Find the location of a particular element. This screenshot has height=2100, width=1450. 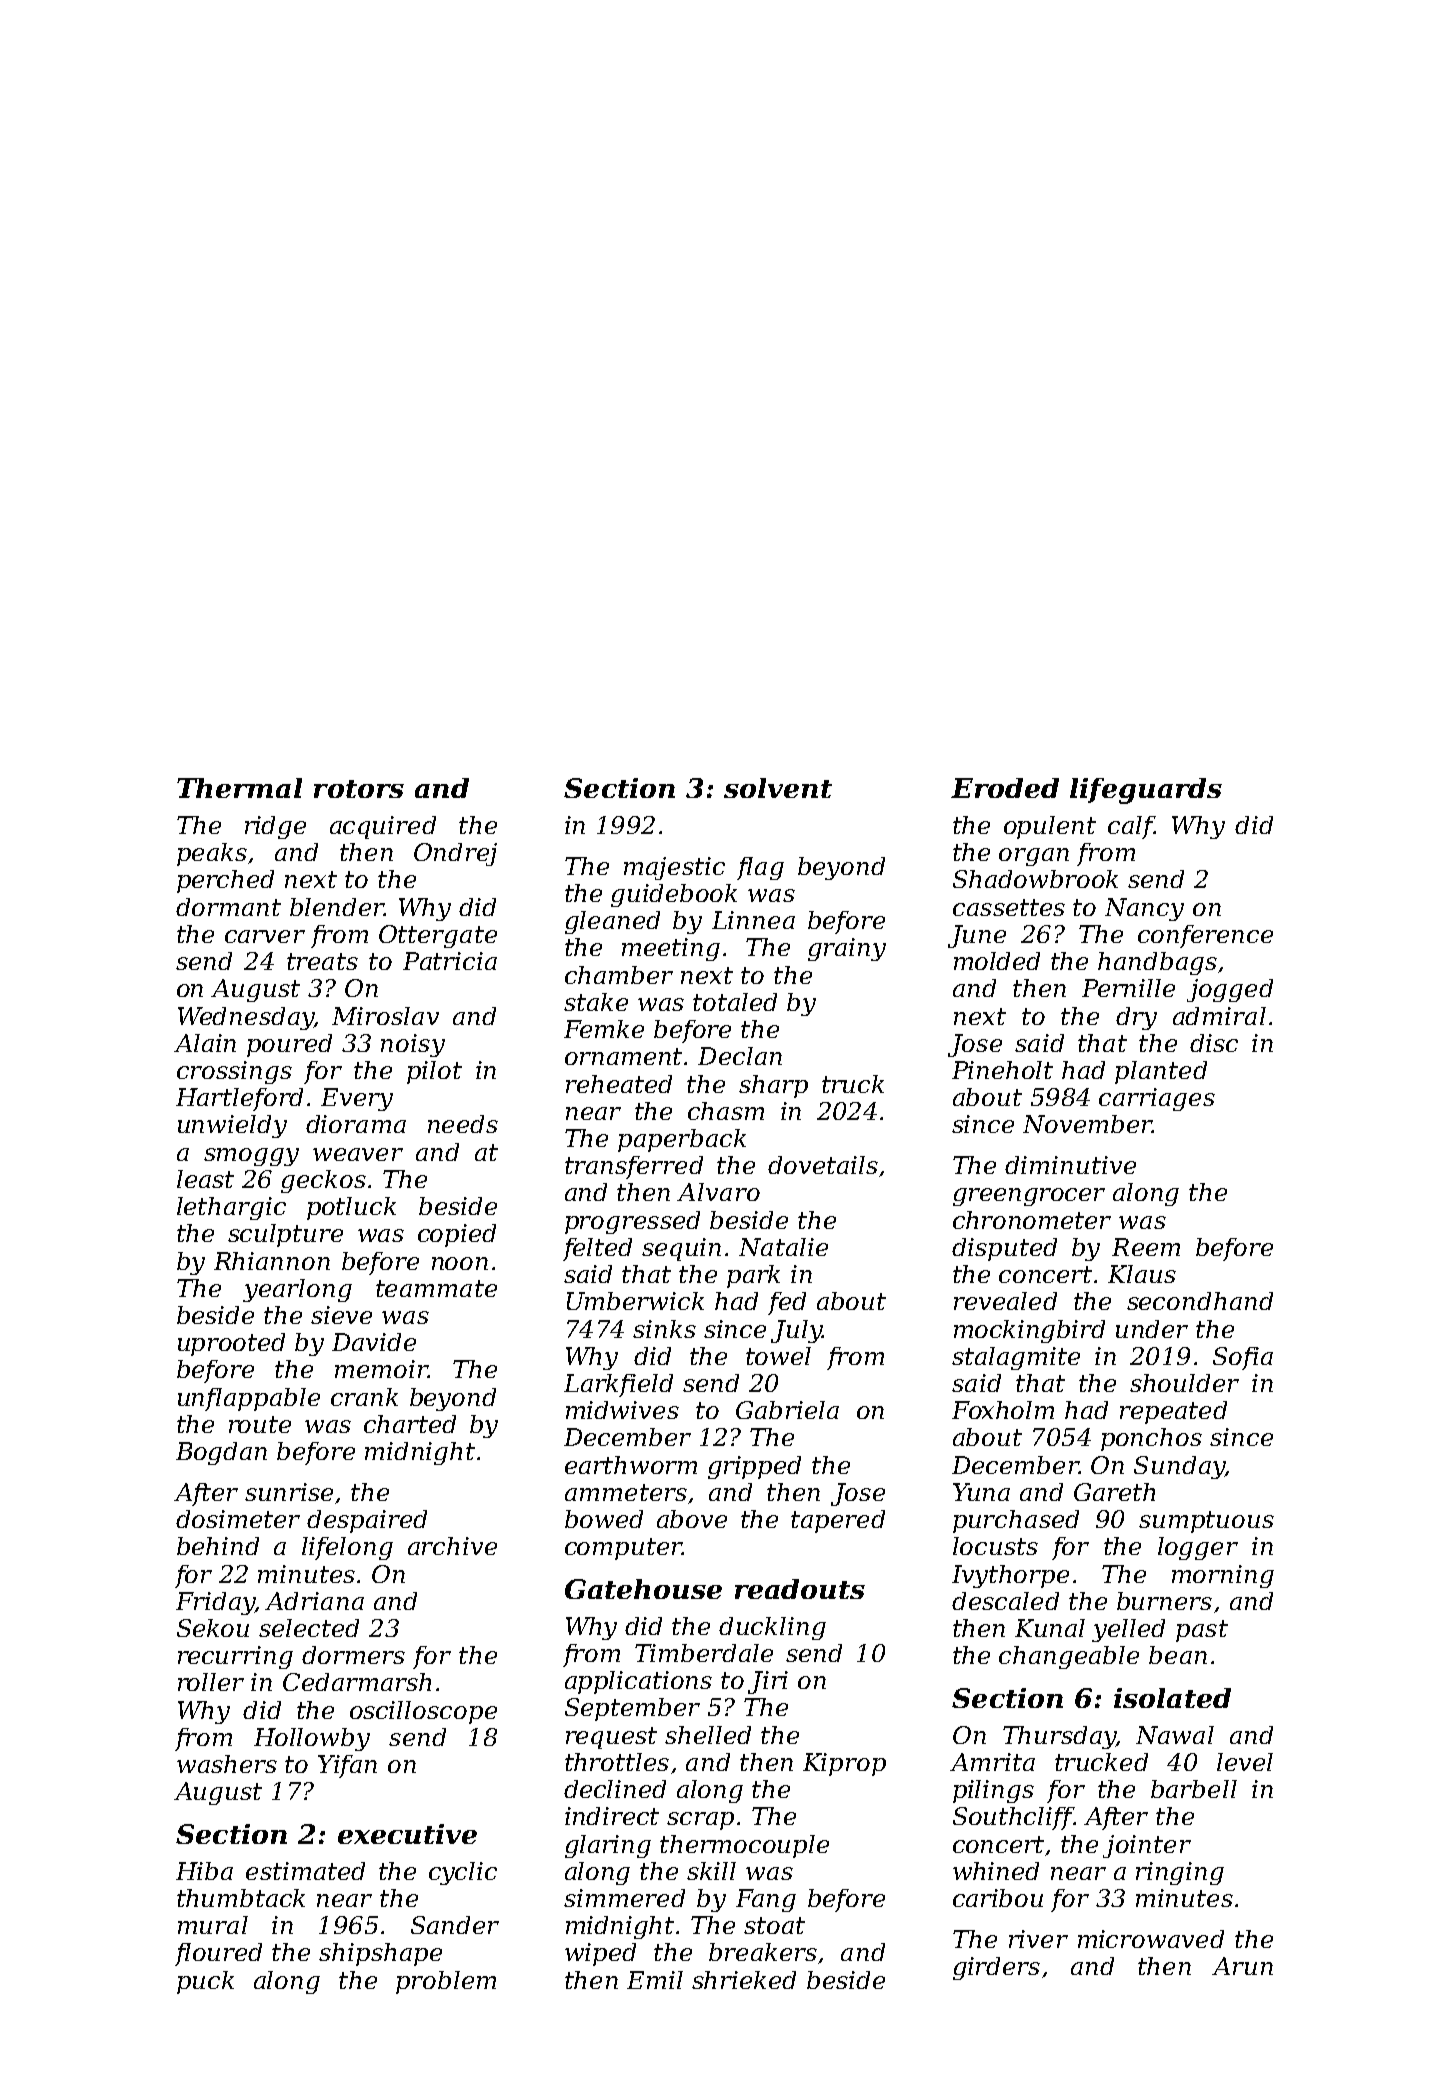

Hartleford is located at coordinates (239, 1099).
